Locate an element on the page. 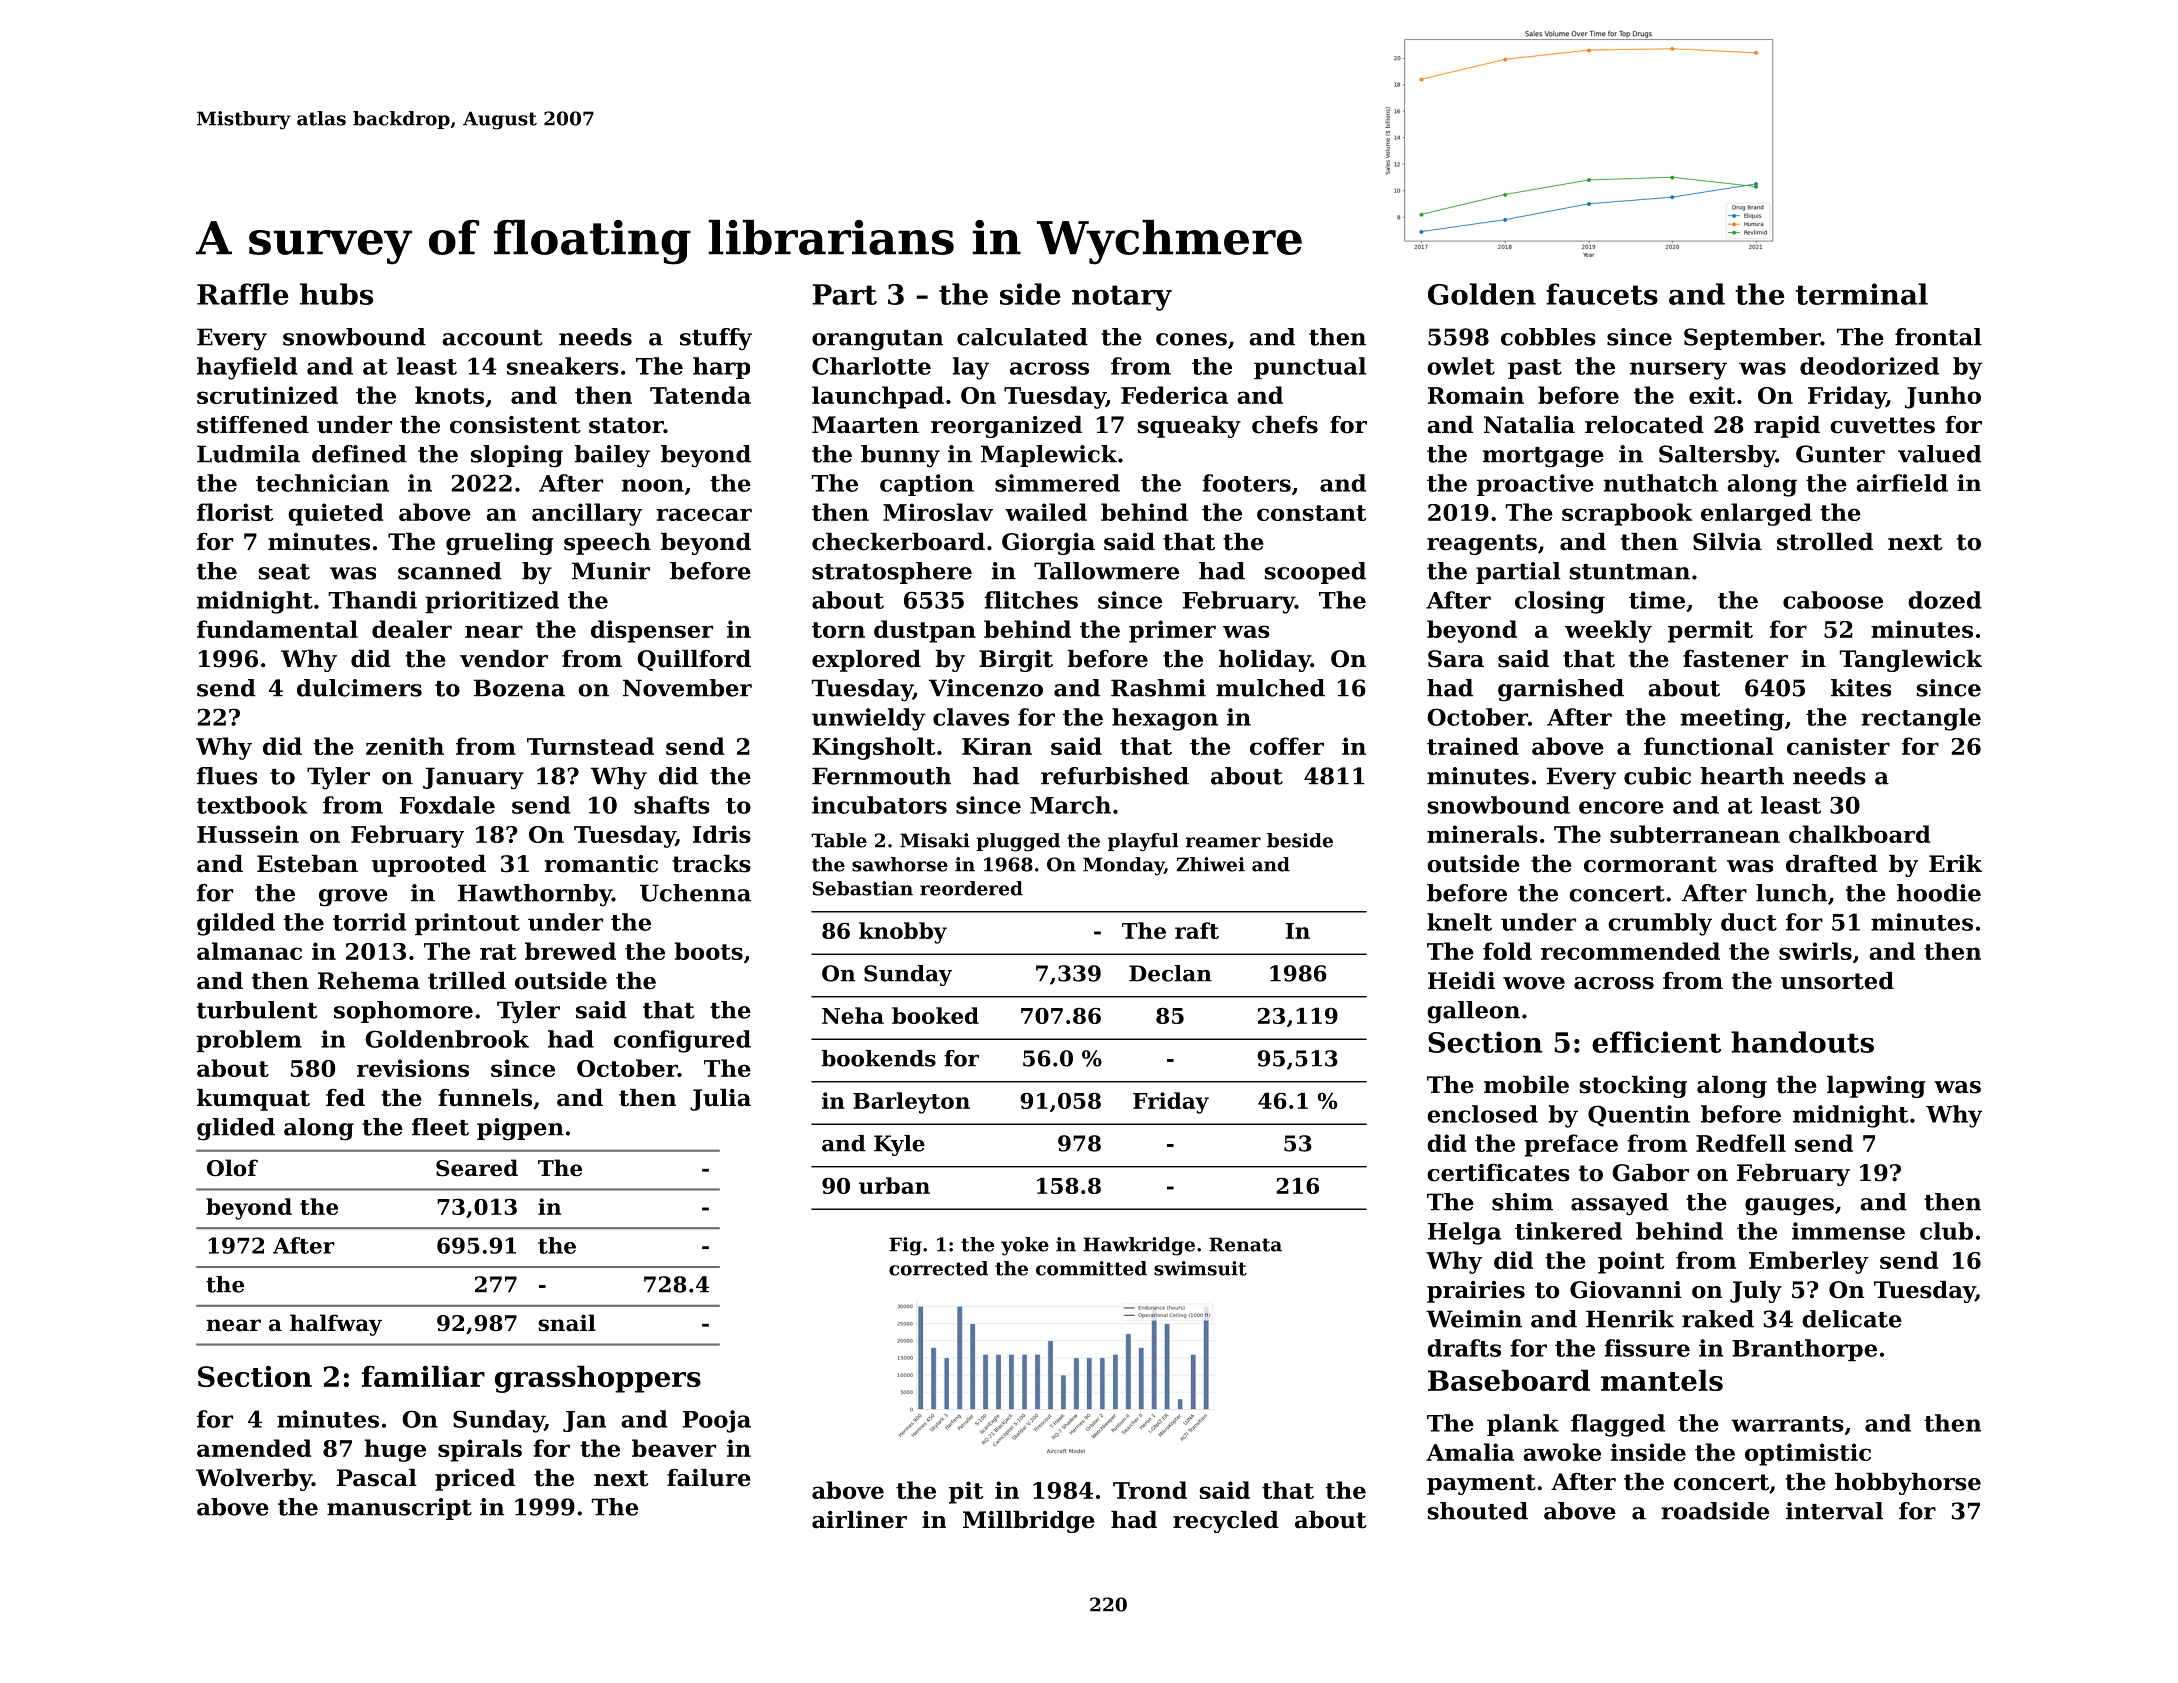  Gabor is located at coordinates (1650, 1173).
